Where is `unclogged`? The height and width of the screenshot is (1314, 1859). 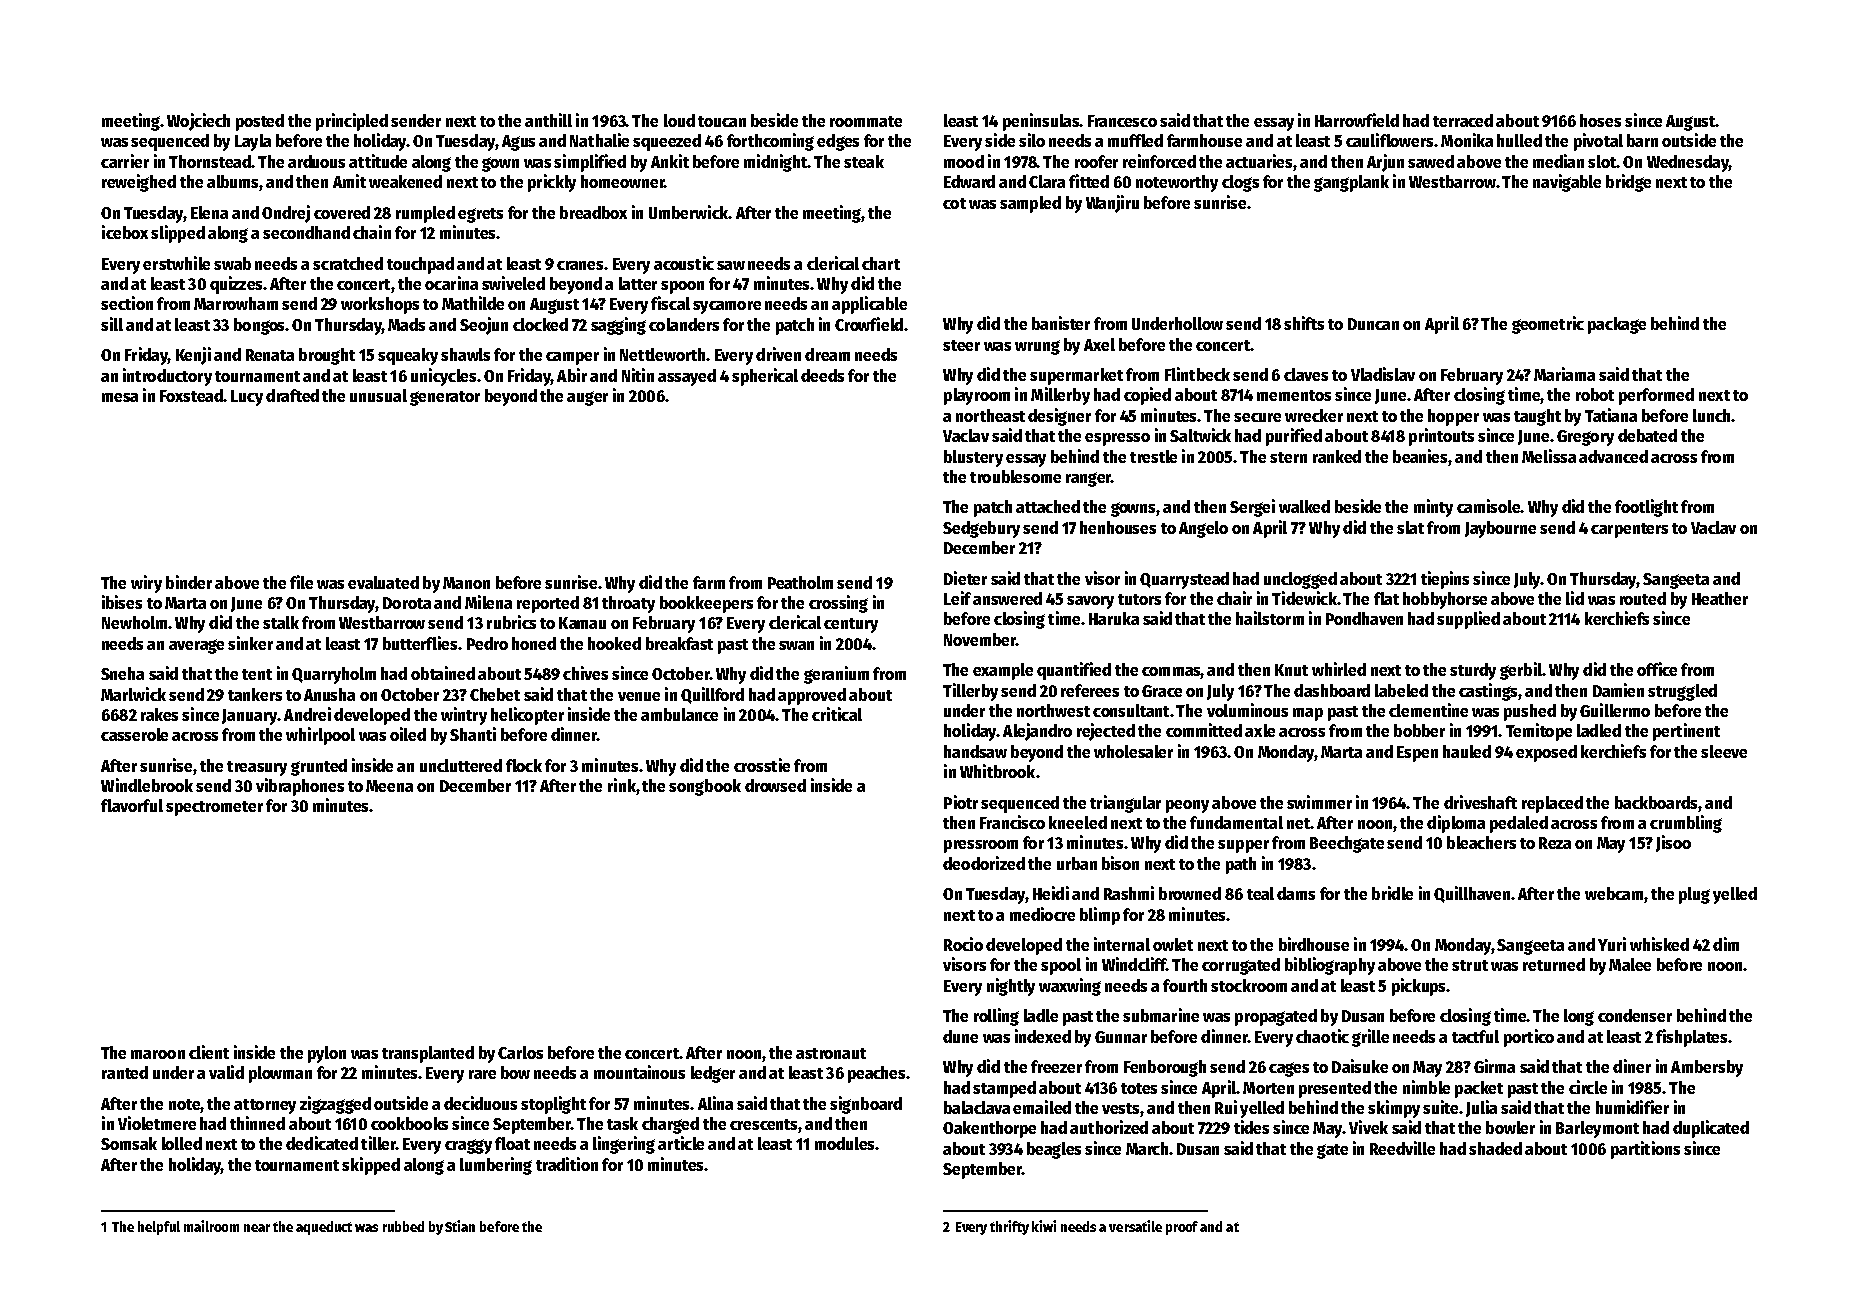 unclogged is located at coordinates (1300, 580).
